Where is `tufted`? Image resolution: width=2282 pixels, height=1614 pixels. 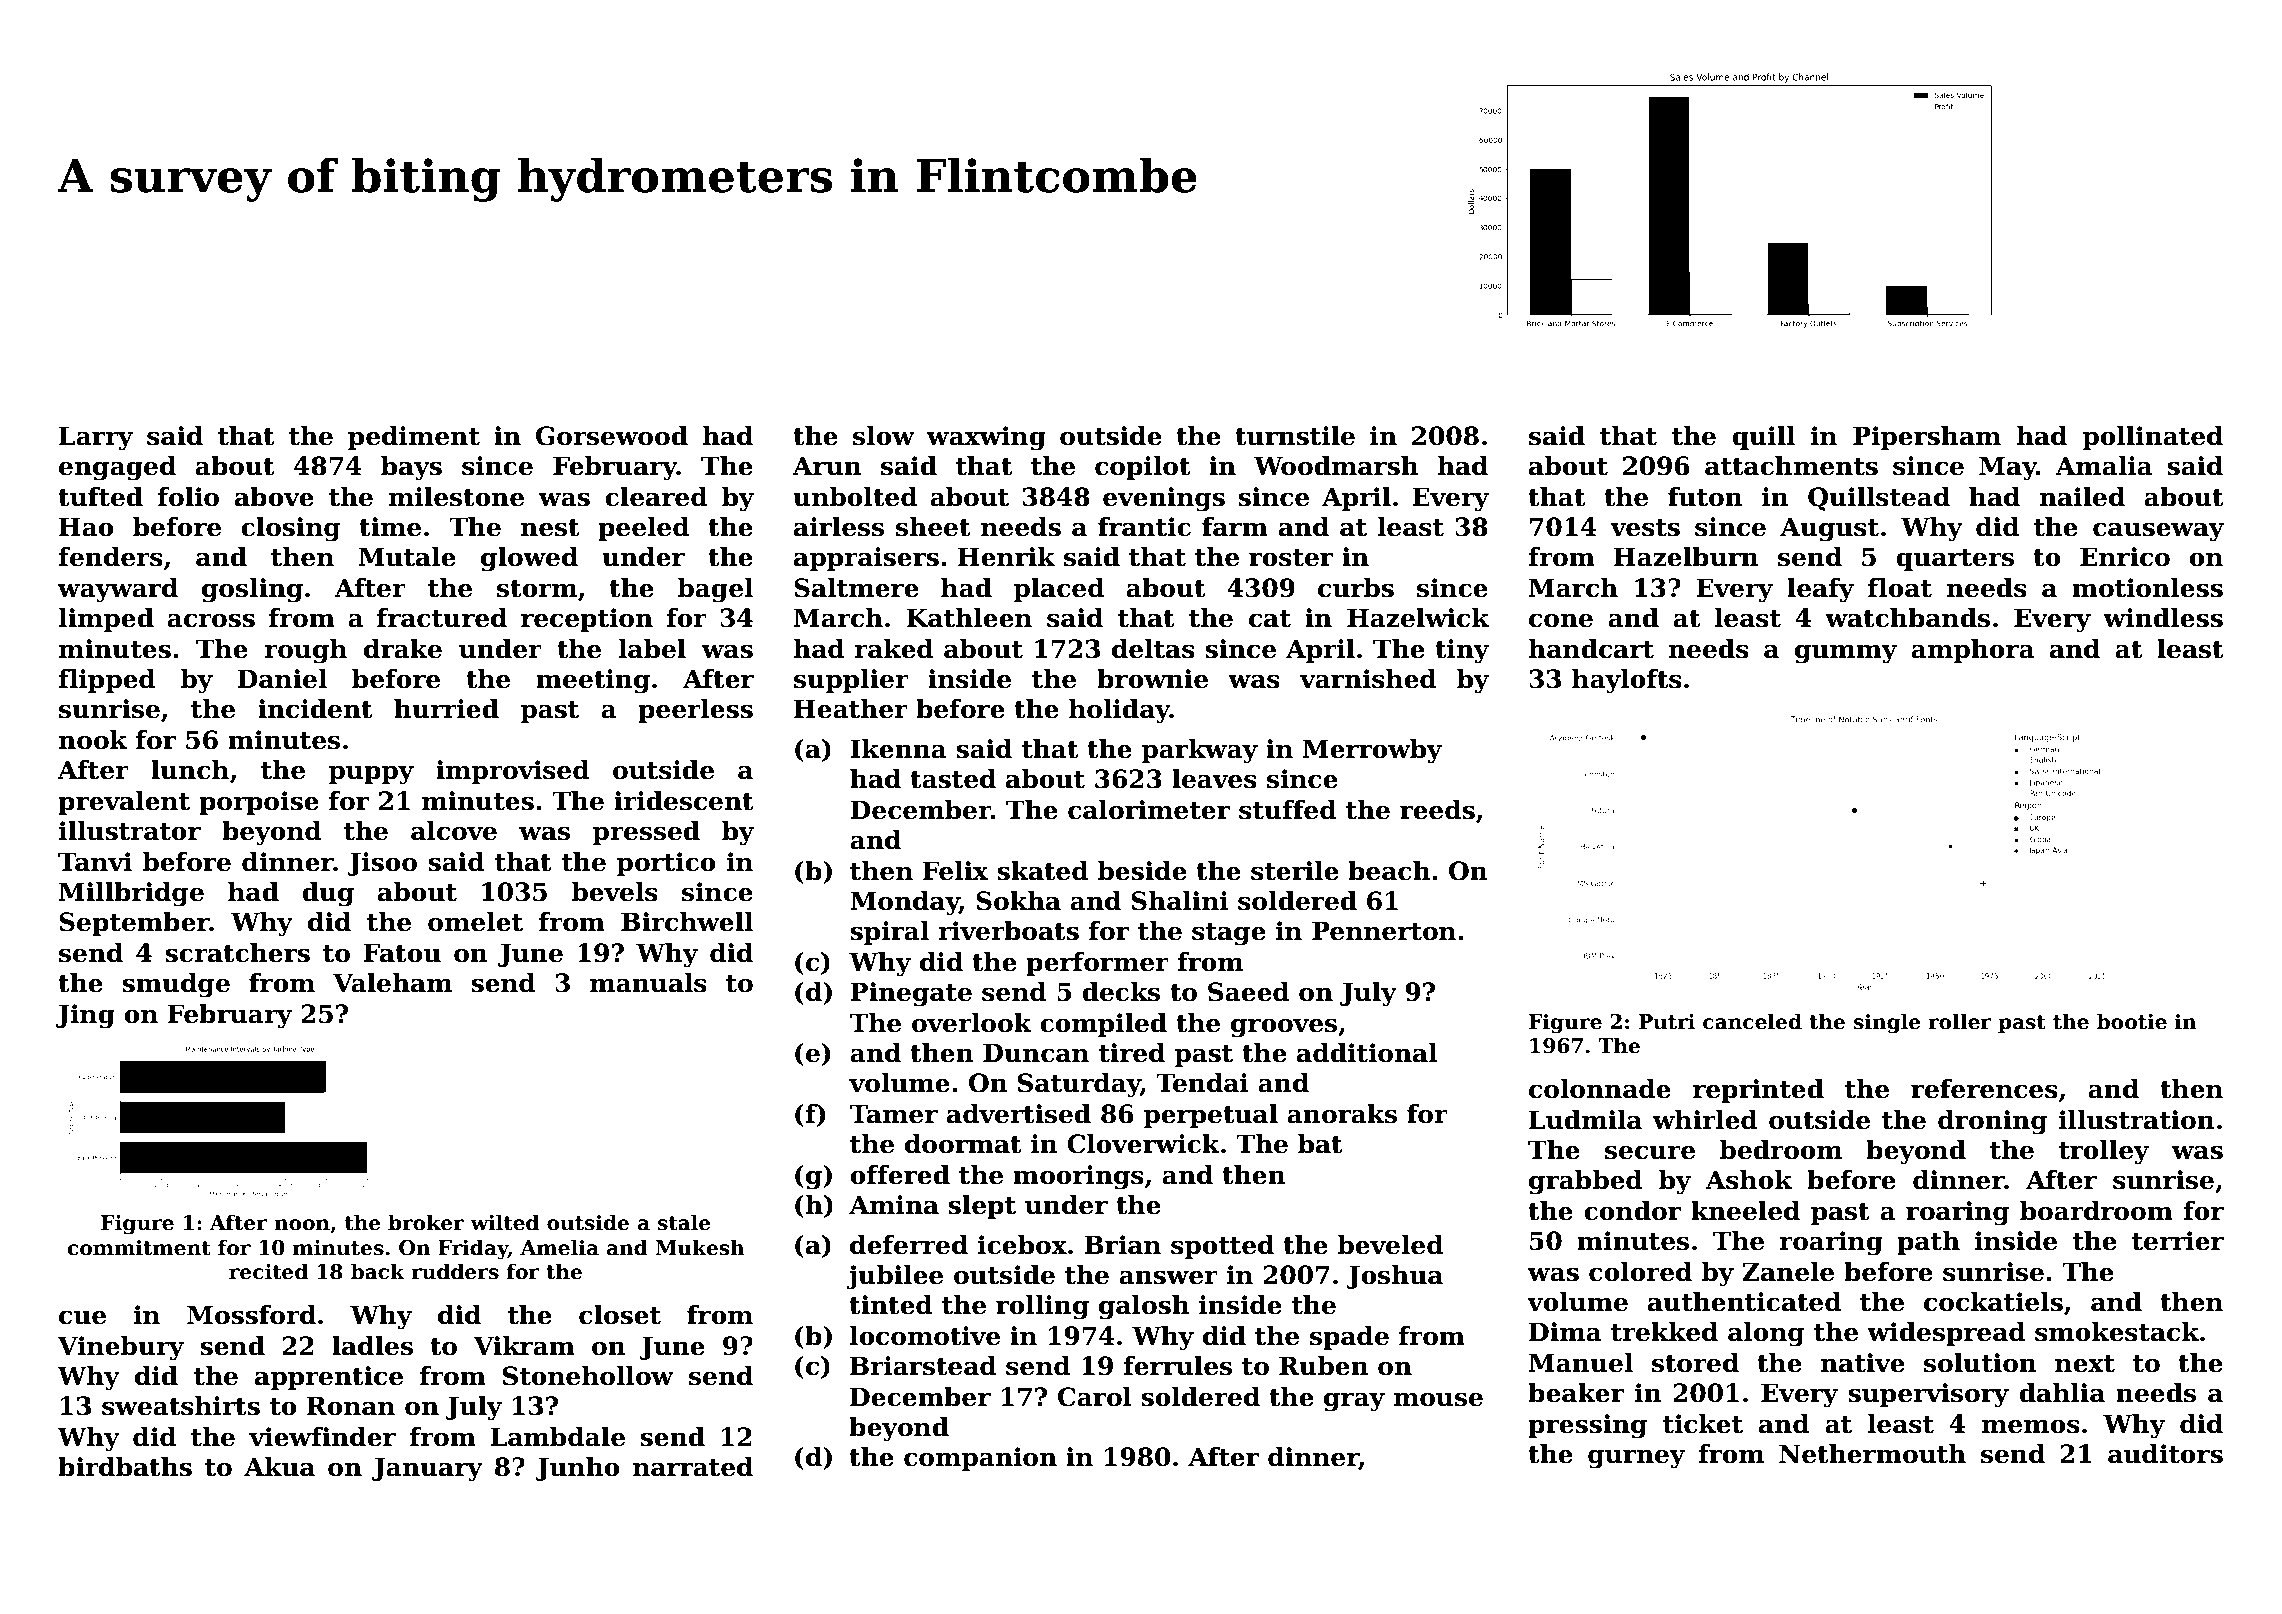 tufted is located at coordinates (100, 497).
